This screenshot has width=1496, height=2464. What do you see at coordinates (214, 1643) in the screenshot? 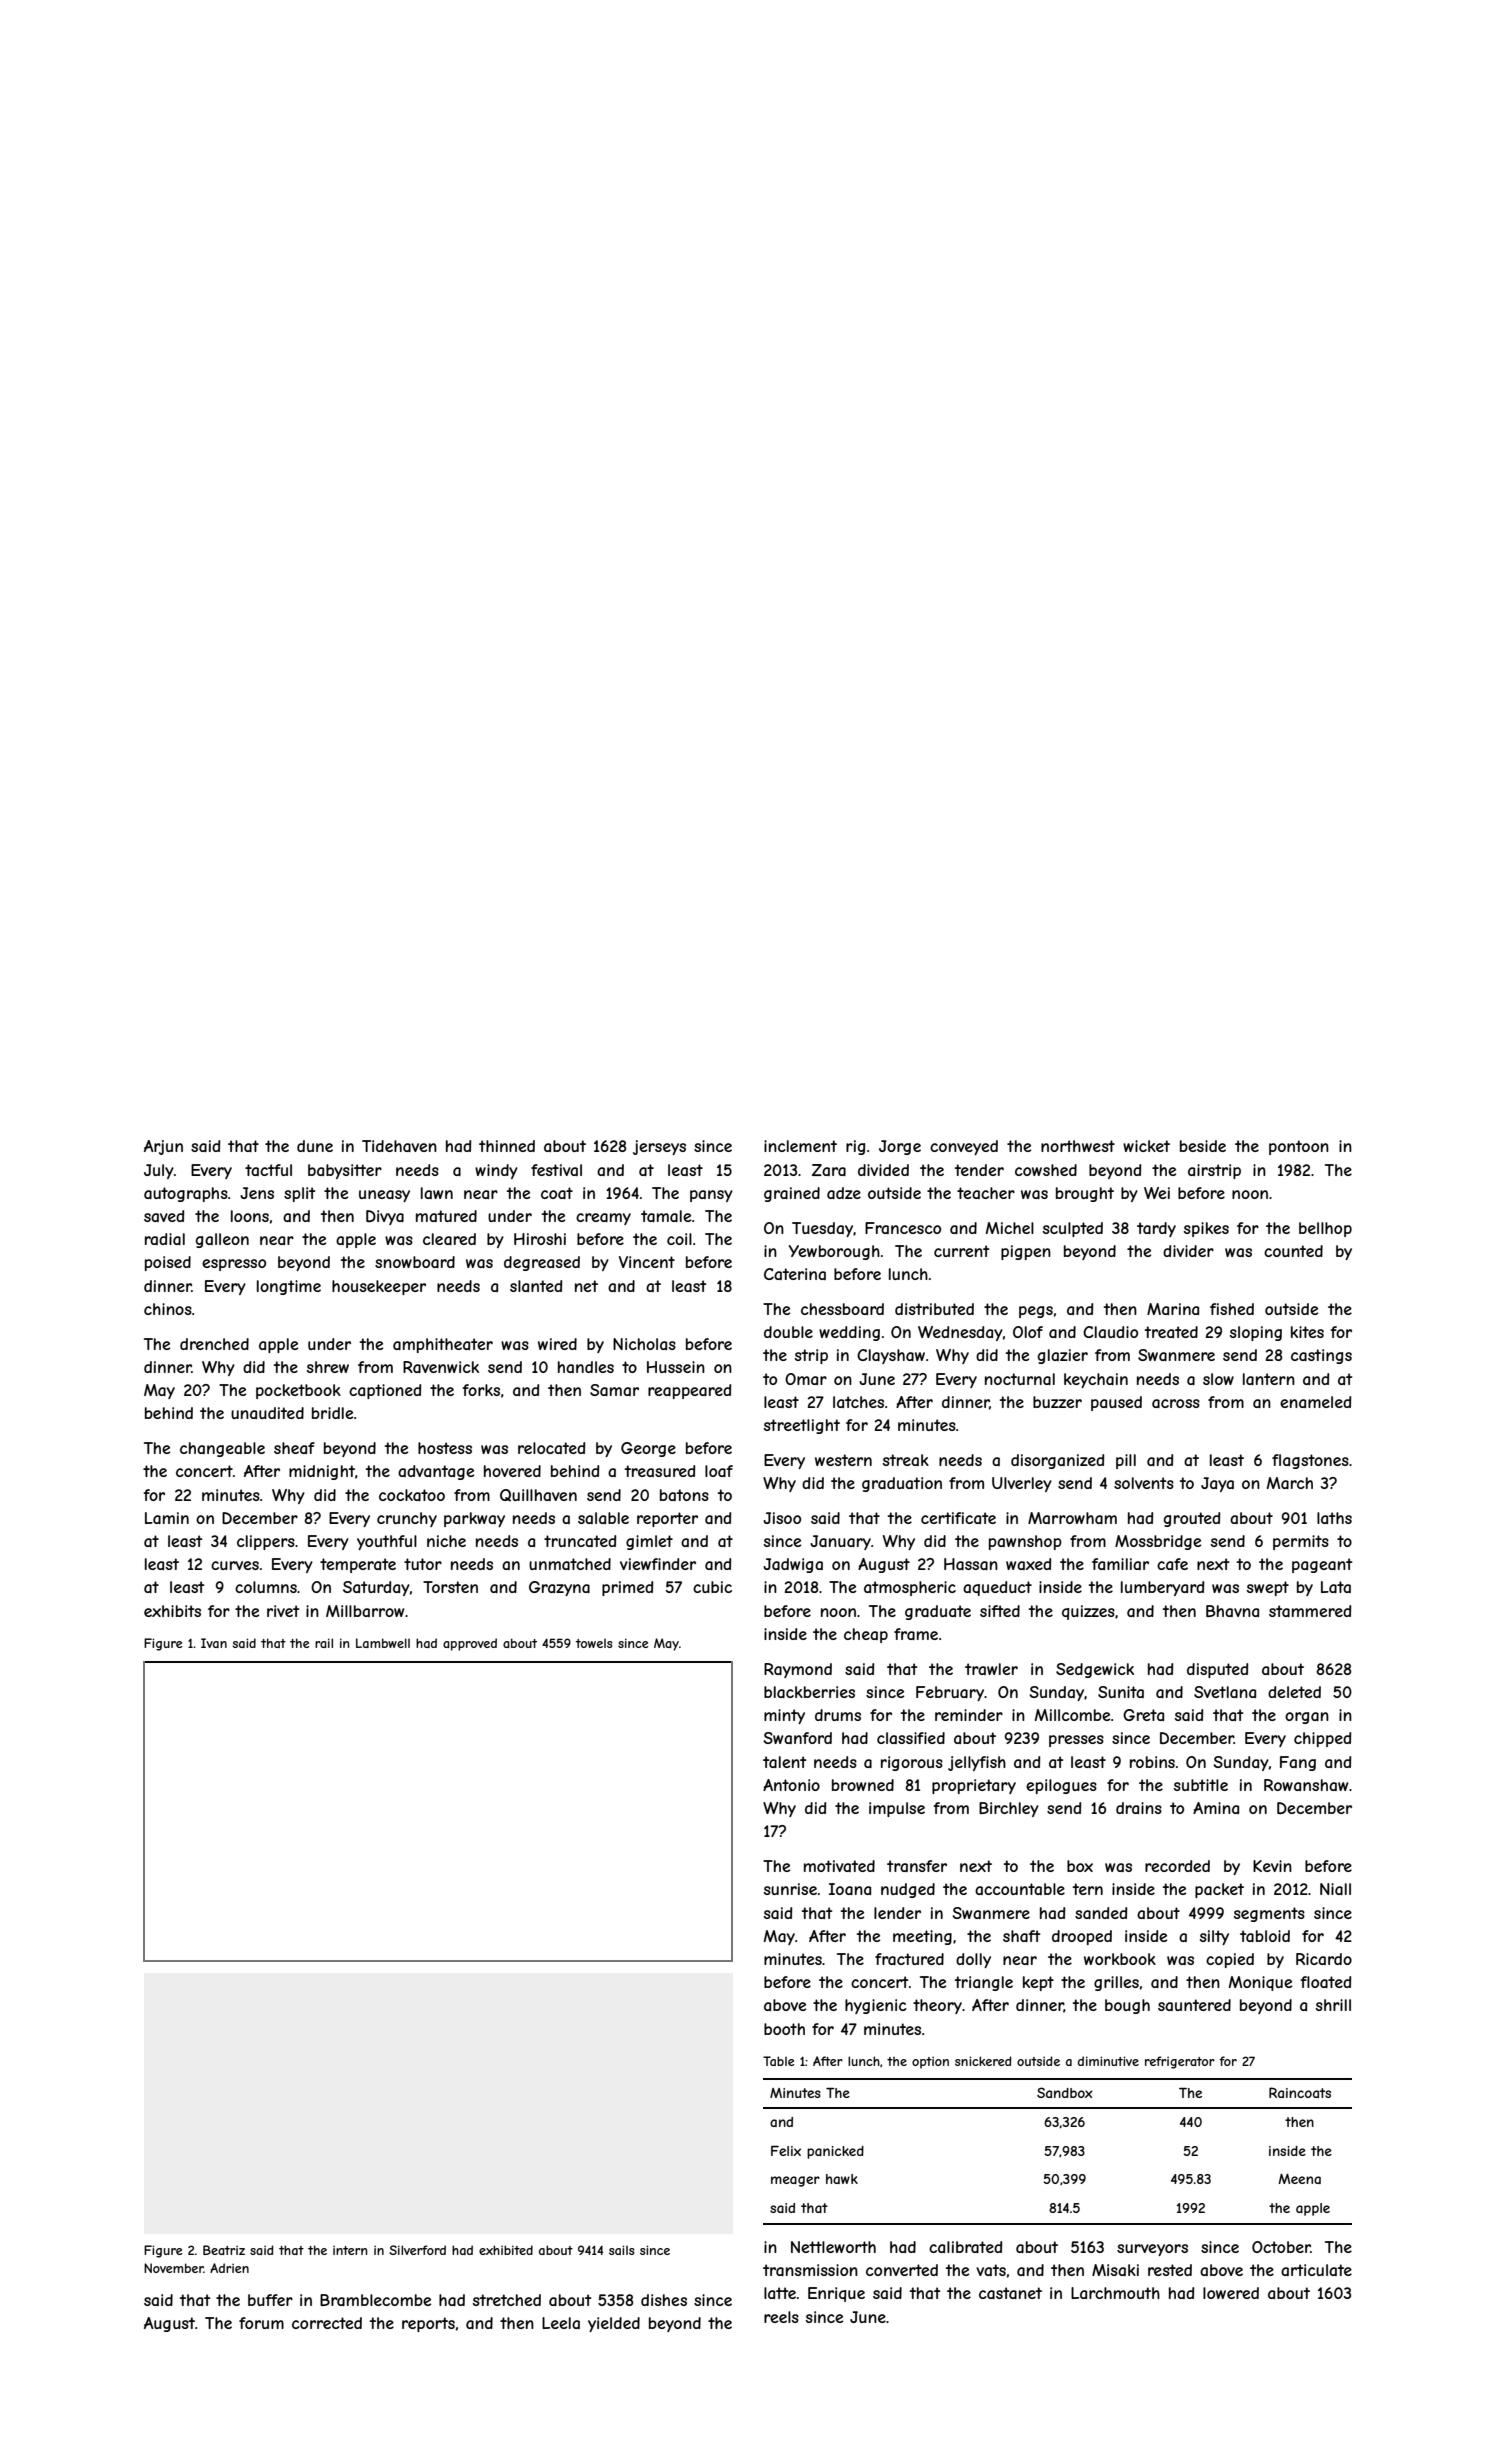
I see `Ivan` at bounding box center [214, 1643].
